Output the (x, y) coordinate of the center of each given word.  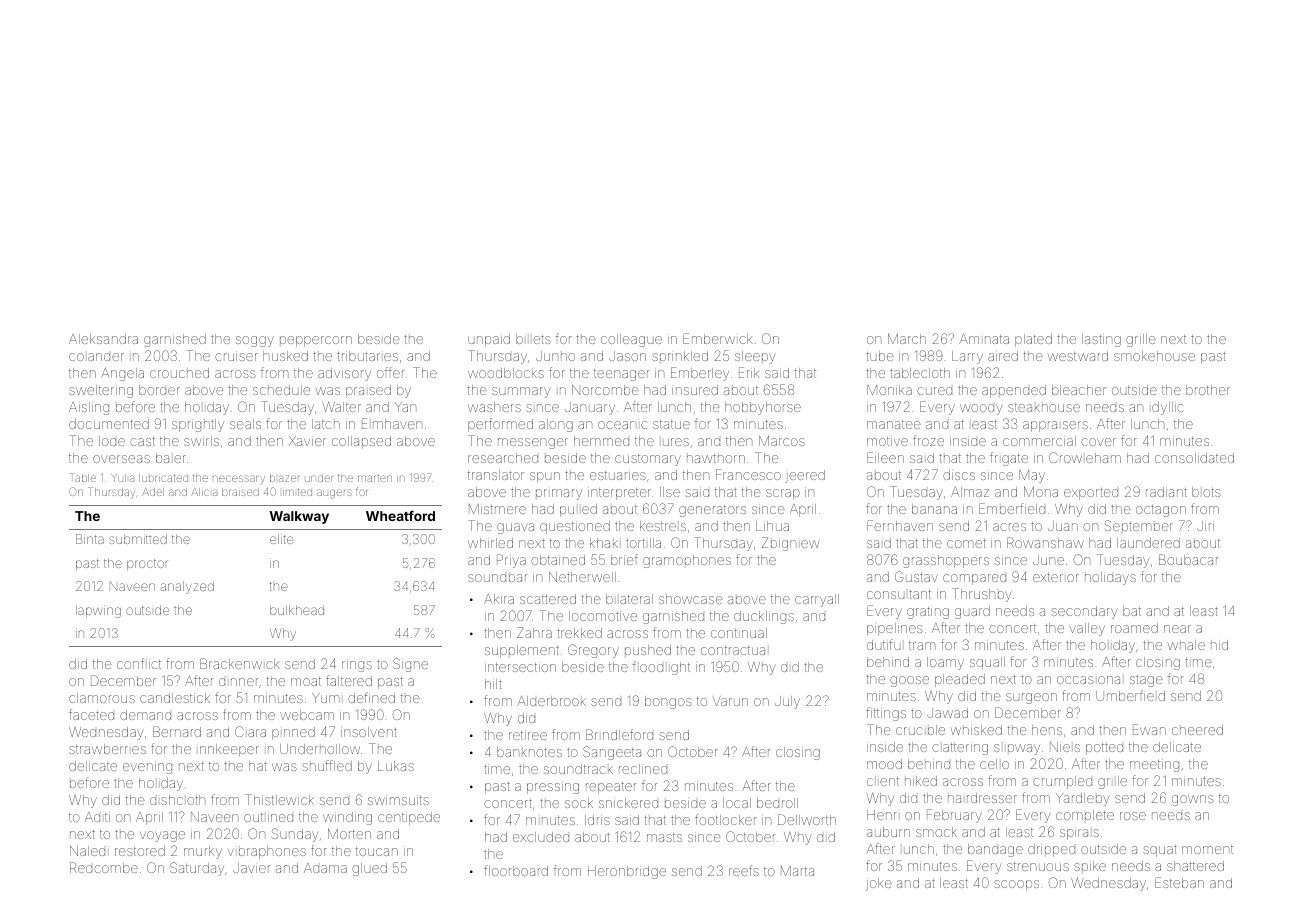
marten (375, 478)
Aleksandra (103, 339)
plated (1033, 340)
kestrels (663, 526)
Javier (251, 868)
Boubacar (1188, 559)
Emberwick (718, 338)
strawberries (107, 749)
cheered (1197, 730)
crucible (920, 730)
